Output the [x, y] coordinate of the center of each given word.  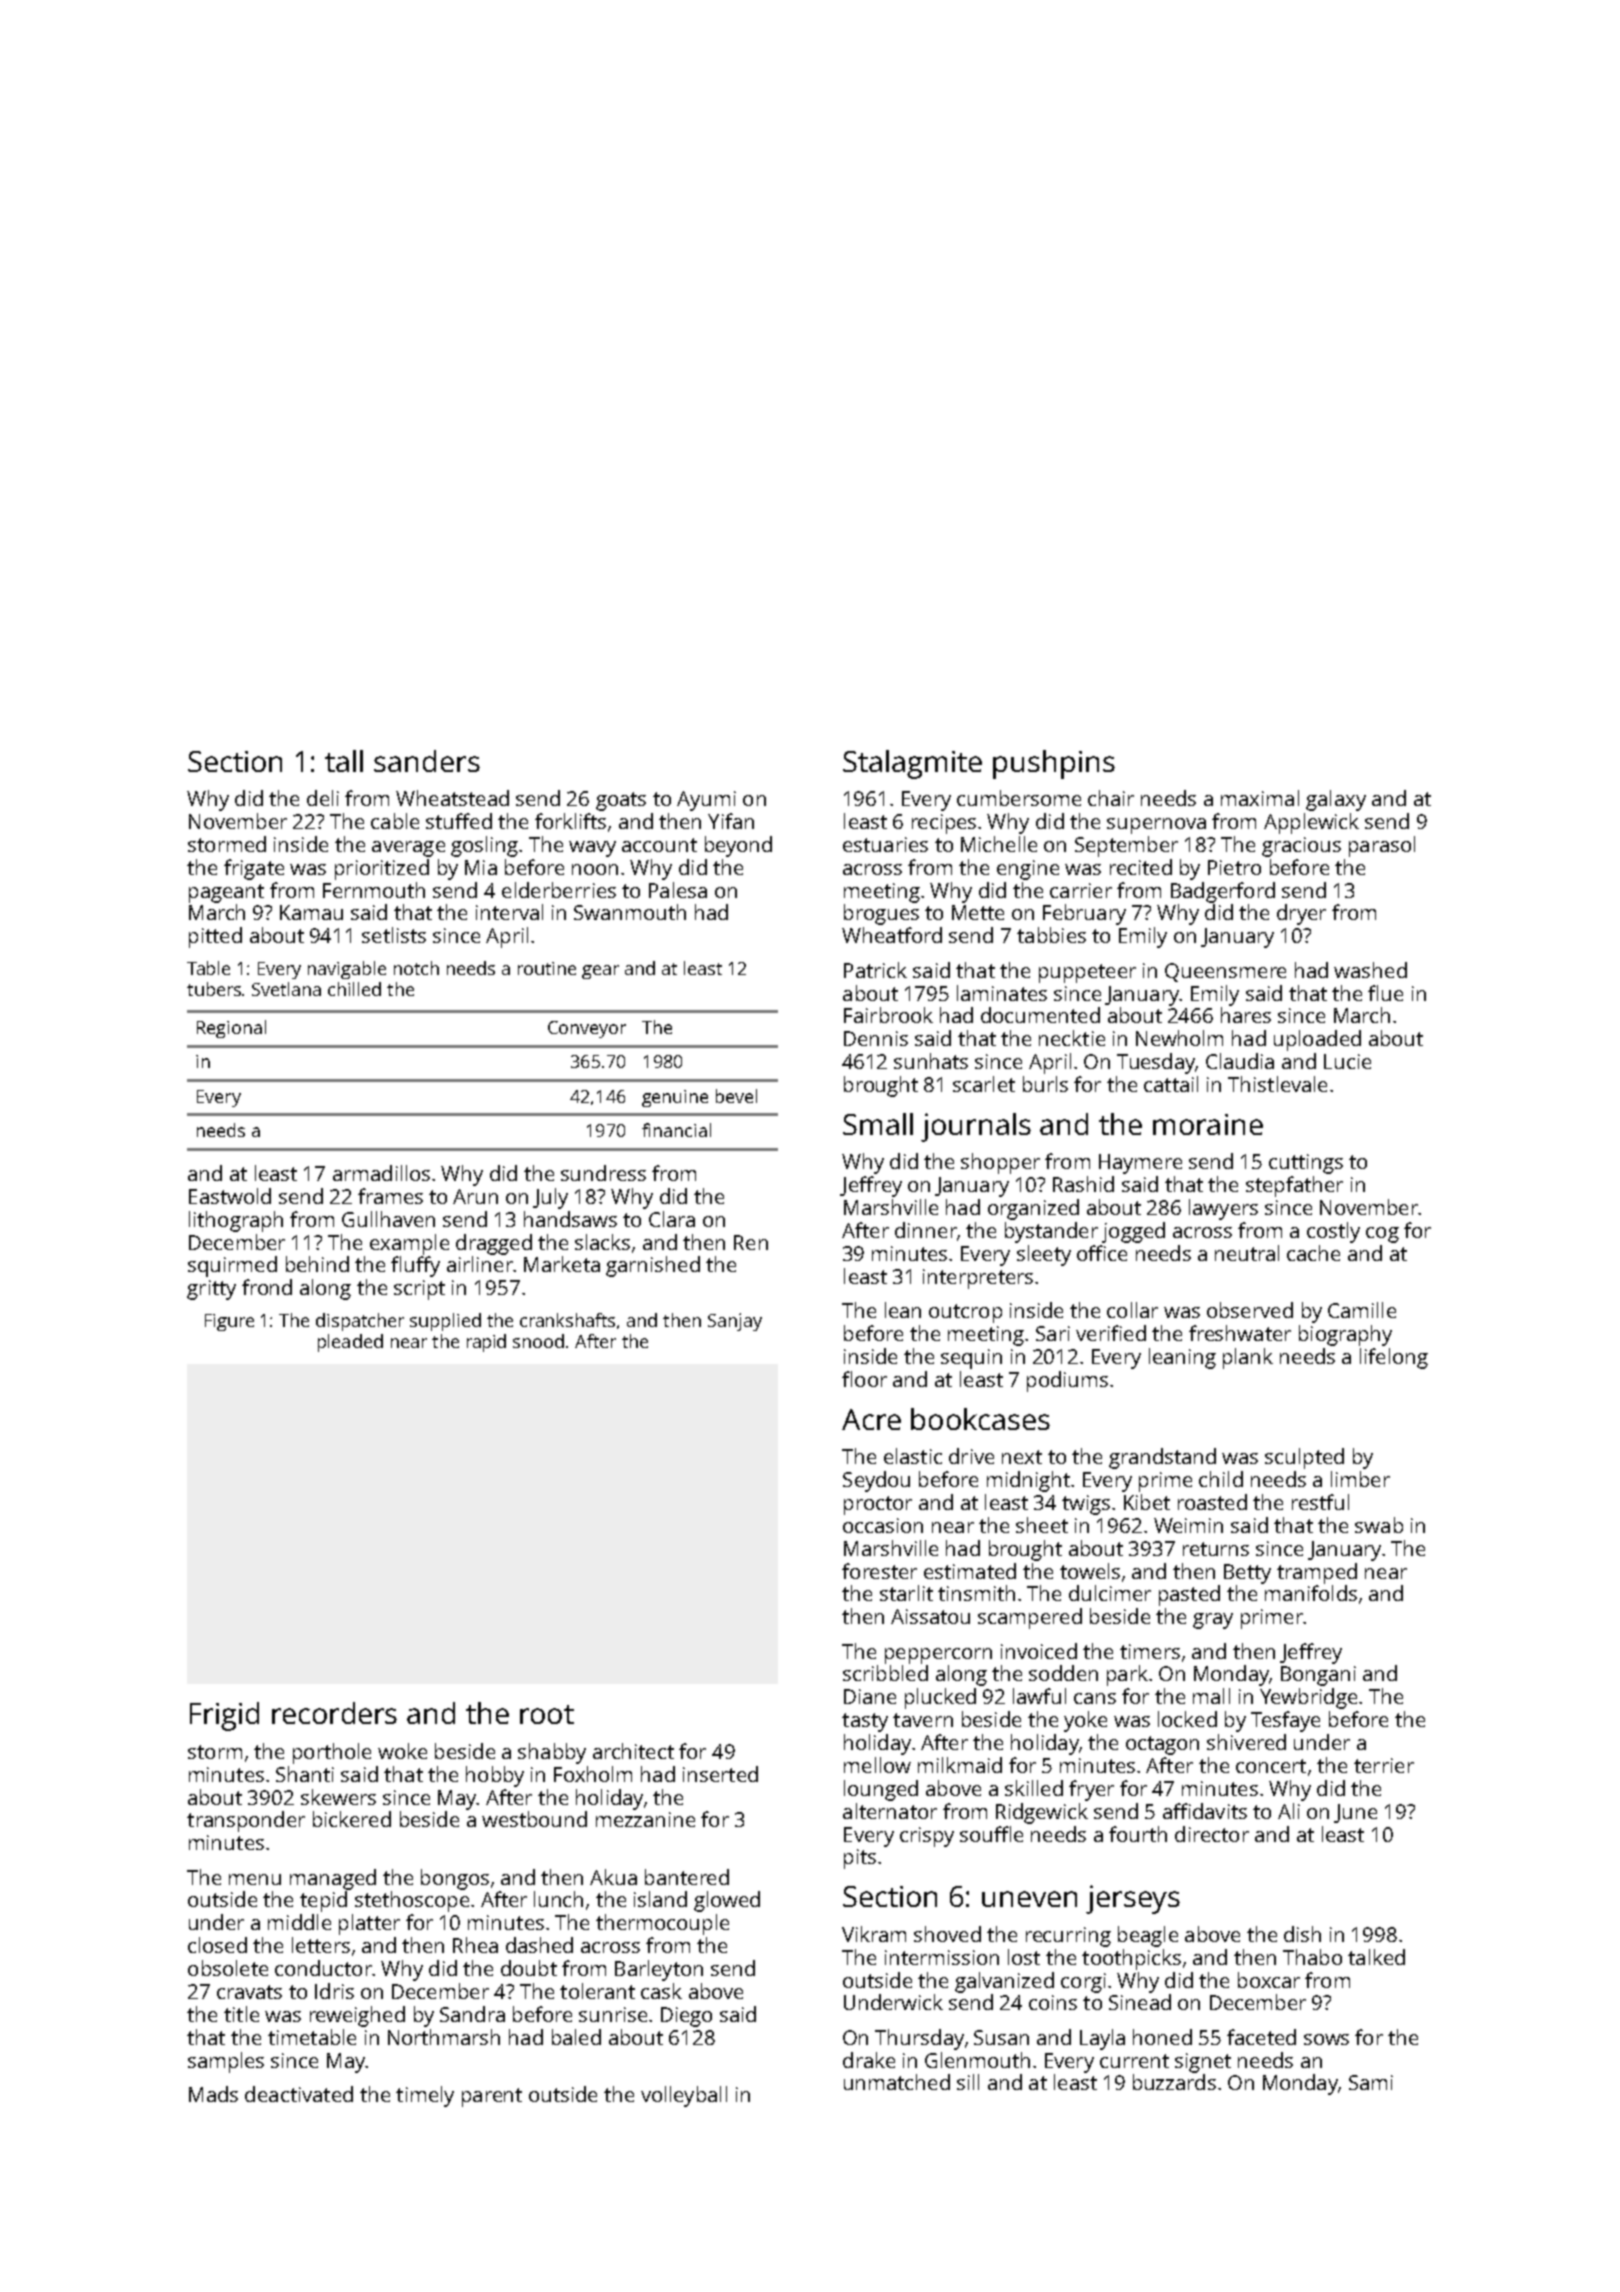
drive [971, 1456]
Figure [229, 1322]
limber [1360, 1479]
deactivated [299, 2094]
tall [344, 761]
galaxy [1336, 800]
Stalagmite [912, 764]
